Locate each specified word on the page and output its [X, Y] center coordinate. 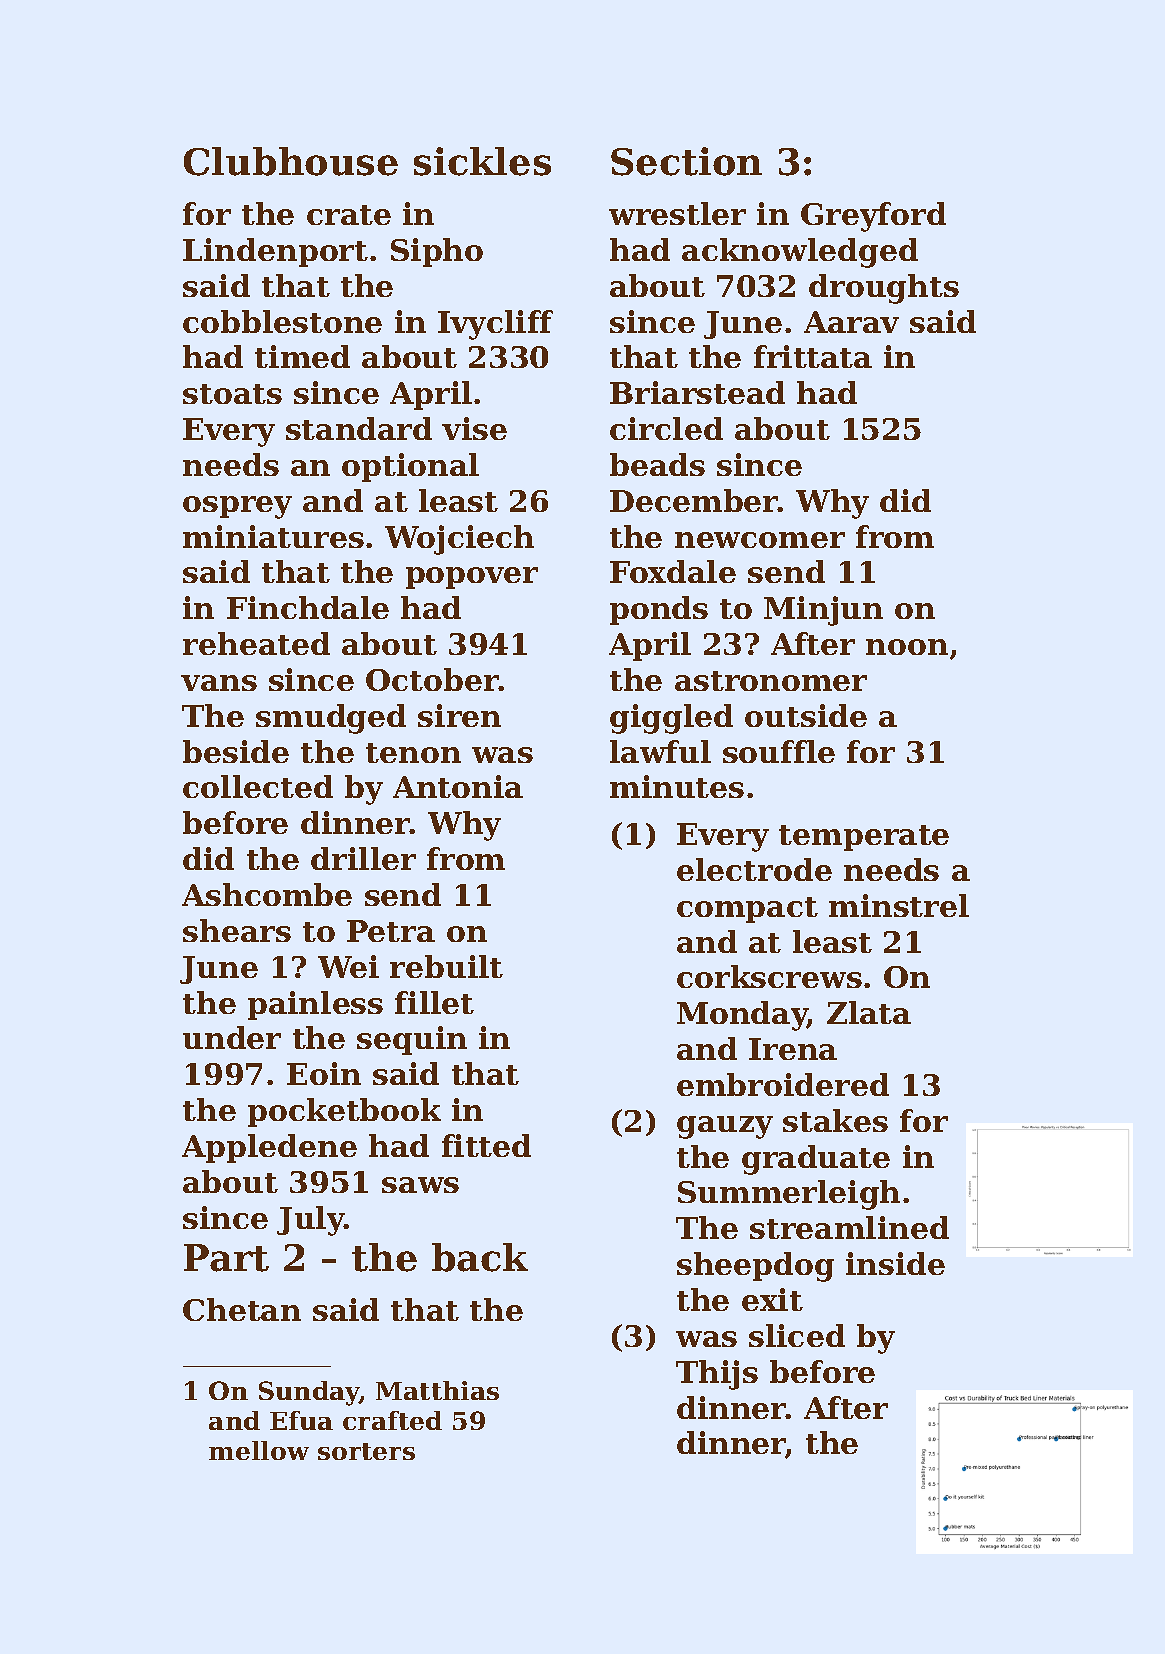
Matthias [437, 1390]
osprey [237, 507]
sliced [797, 1335]
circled [666, 428]
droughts [884, 289]
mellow [259, 1450]
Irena [793, 1049]
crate [349, 215]
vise [474, 428]
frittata [813, 356]
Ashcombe [267, 894]
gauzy [725, 1127]
